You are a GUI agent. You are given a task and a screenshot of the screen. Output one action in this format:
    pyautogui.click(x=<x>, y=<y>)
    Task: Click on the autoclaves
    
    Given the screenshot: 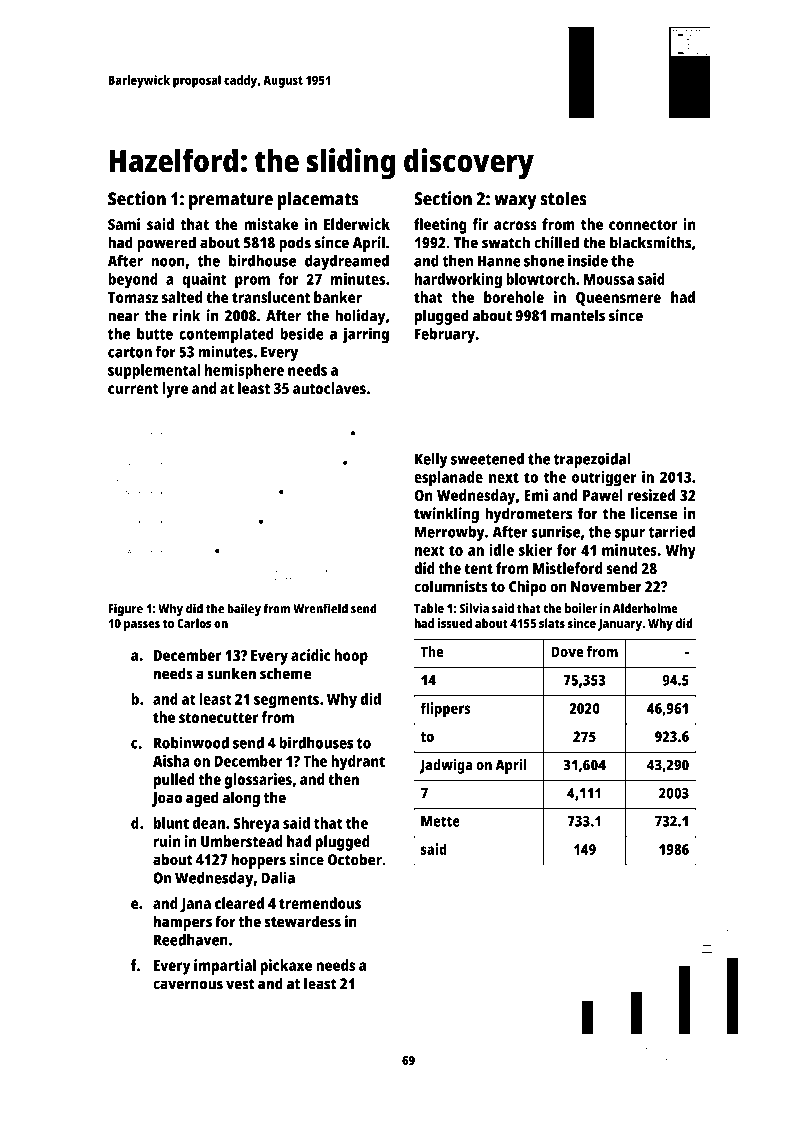 What is the action you would take?
    pyautogui.click(x=329, y=388)
